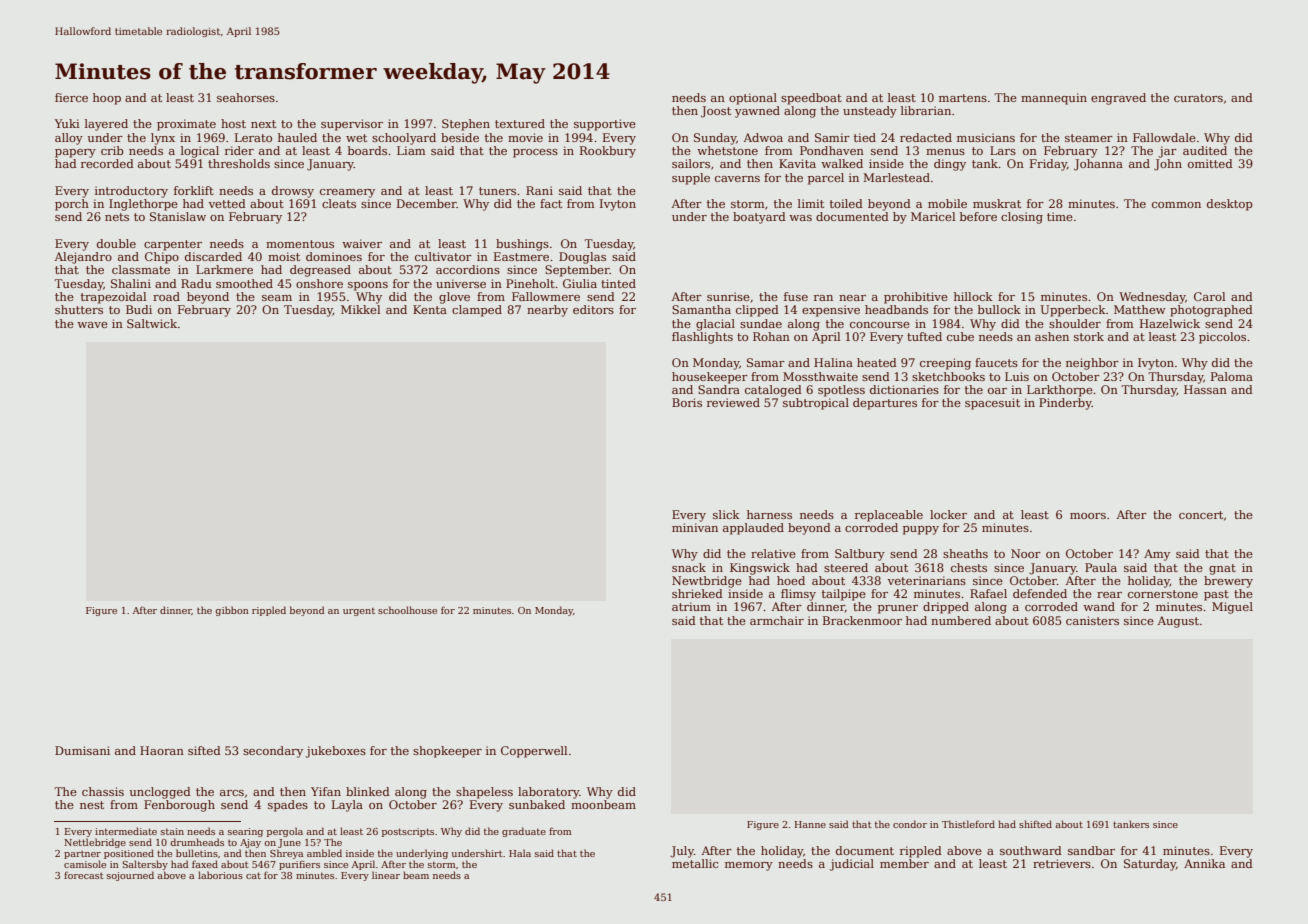  Describe the element at coordinates (791, 580) in the document. I see `hoed` at that location.
